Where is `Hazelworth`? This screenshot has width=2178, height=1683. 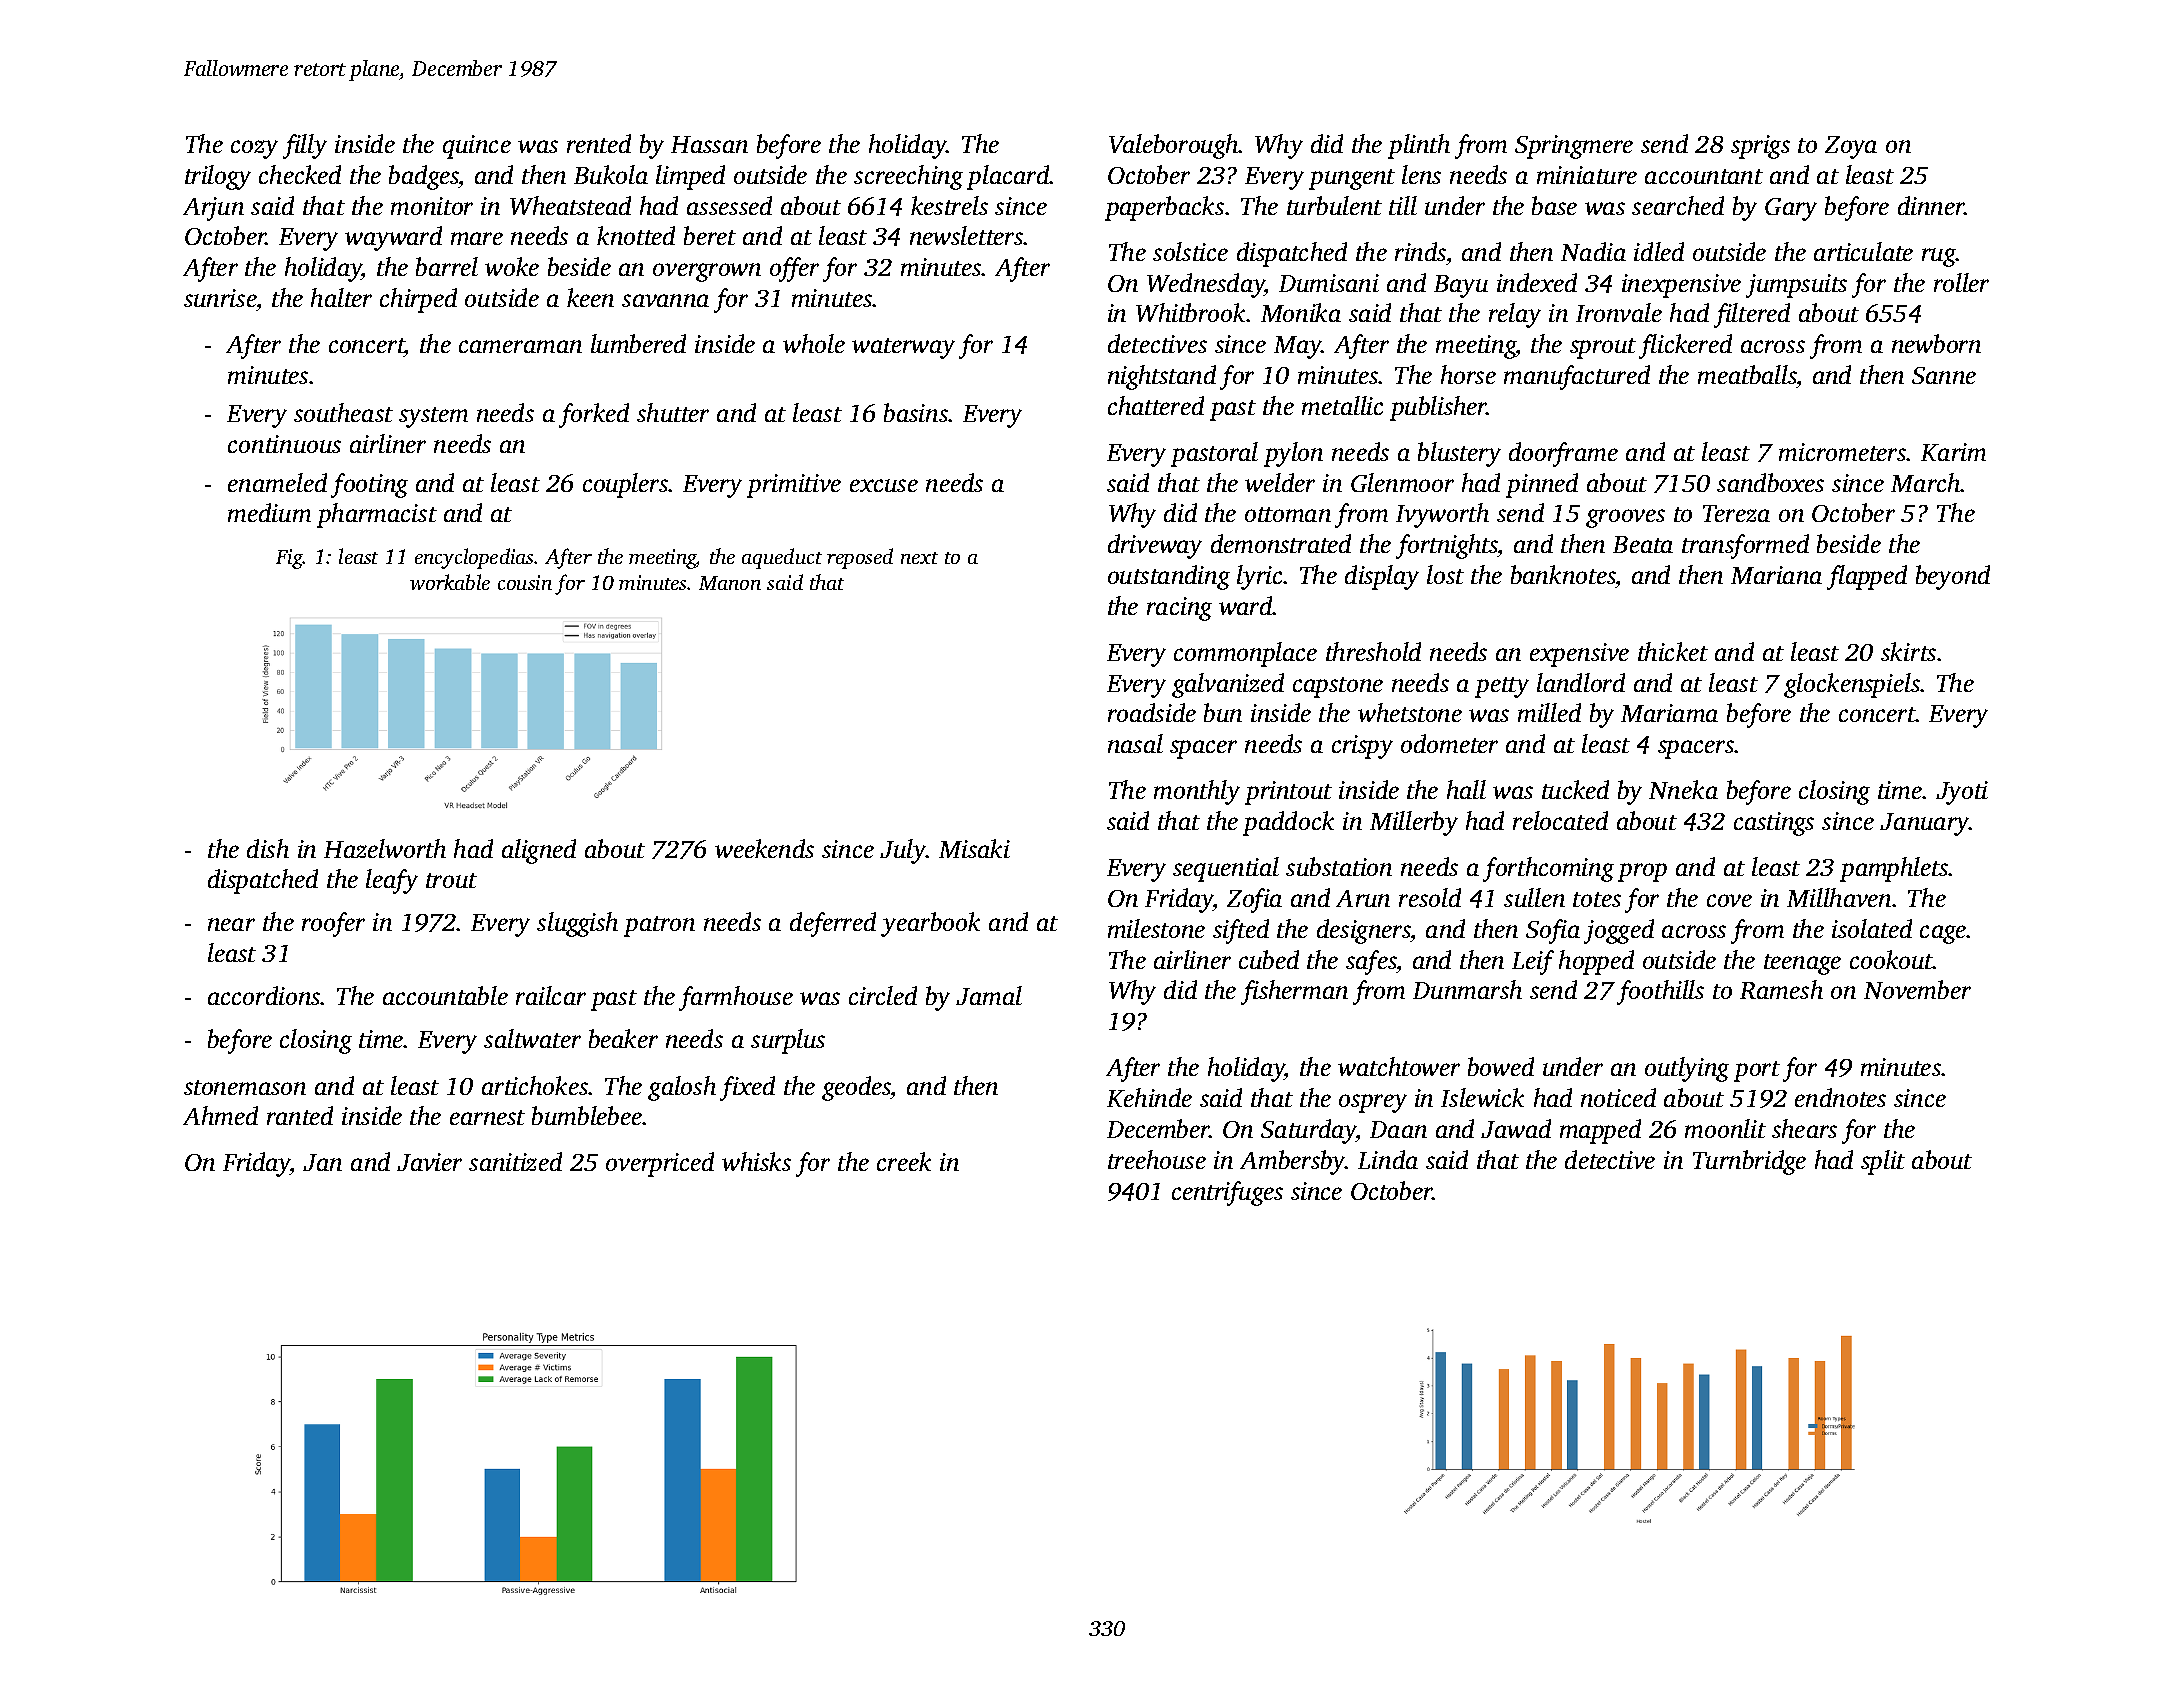 Hazelworth is located at coordinates (385, 848).
